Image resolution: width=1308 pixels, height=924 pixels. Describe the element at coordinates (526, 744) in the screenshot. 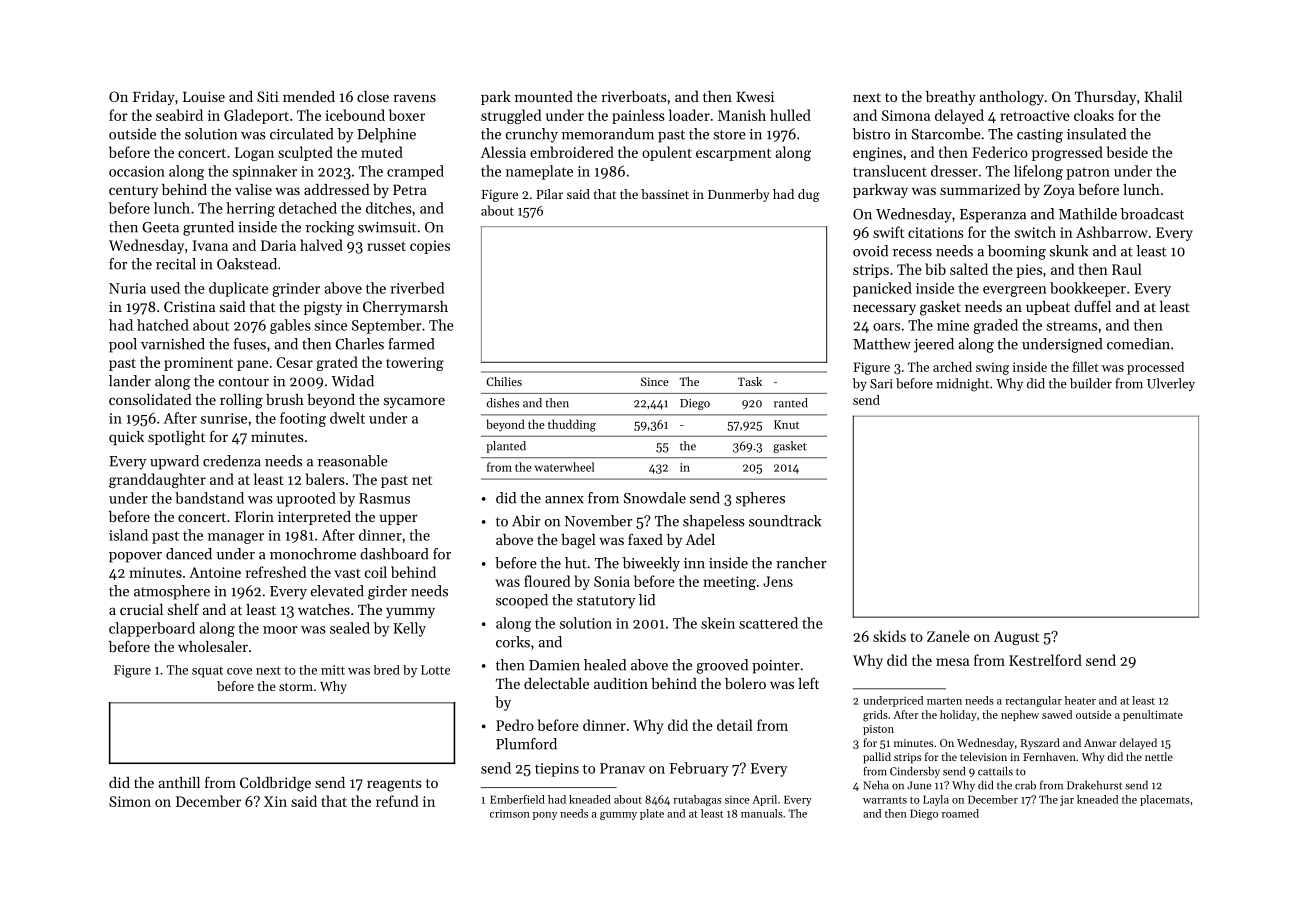

I see `Plumford` at that location.
